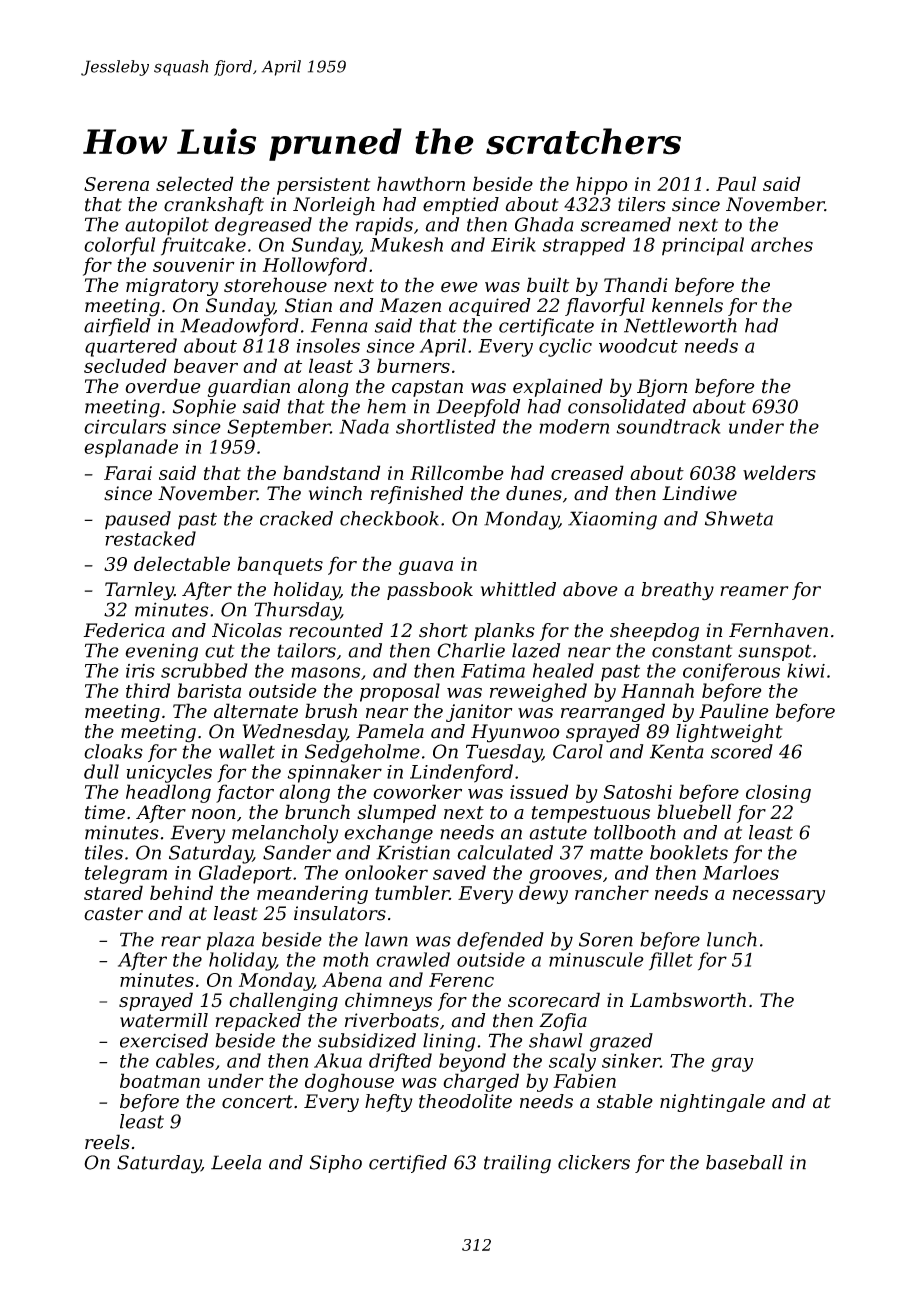 The height and width of the document is (1314, 924). Describe the element at coordinates (214, 206) in the document. I see `crankshaft` at that location.
